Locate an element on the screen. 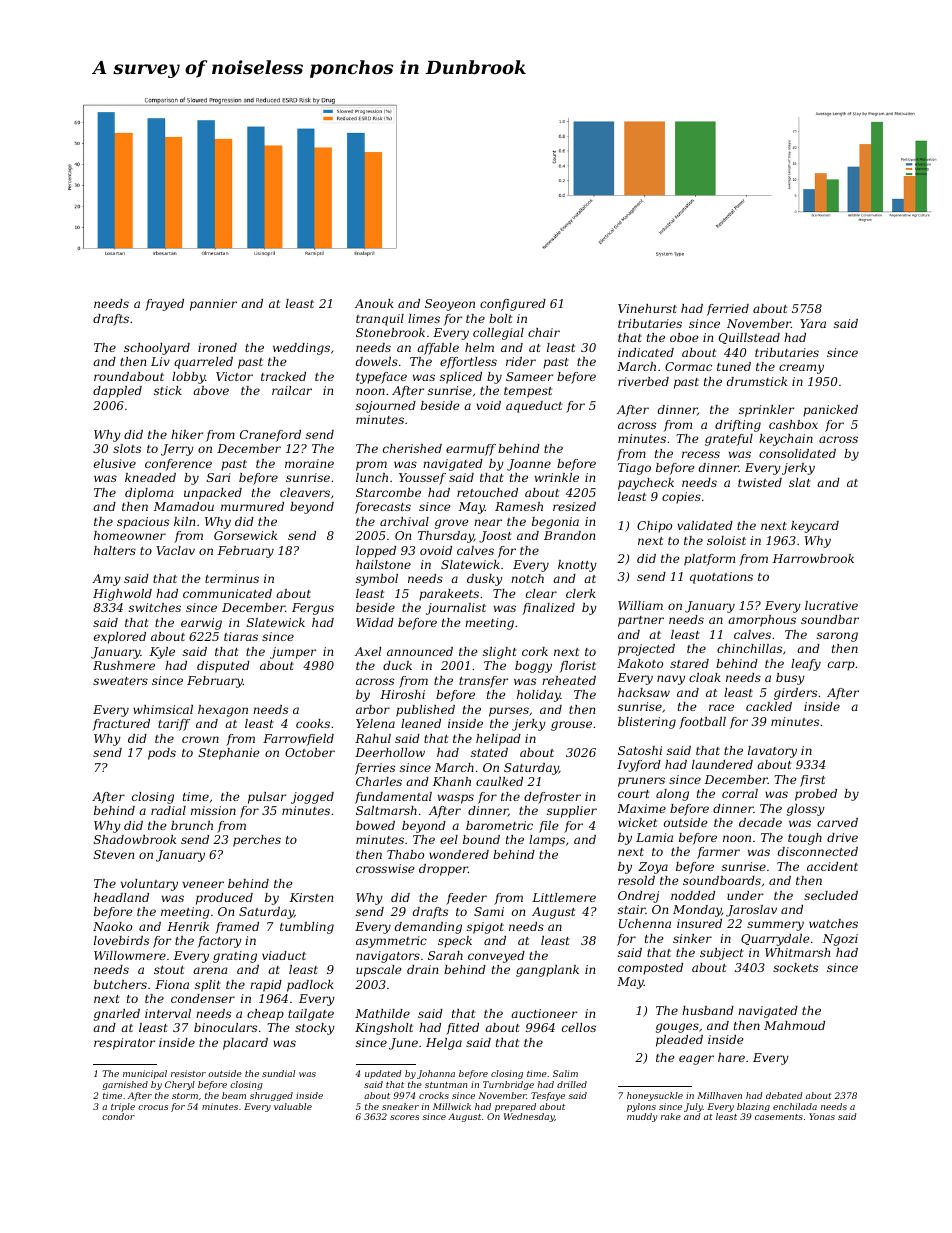 The width and height of the screenshot is (952, 1233). Anouk is located at coordinates (374, 303).
